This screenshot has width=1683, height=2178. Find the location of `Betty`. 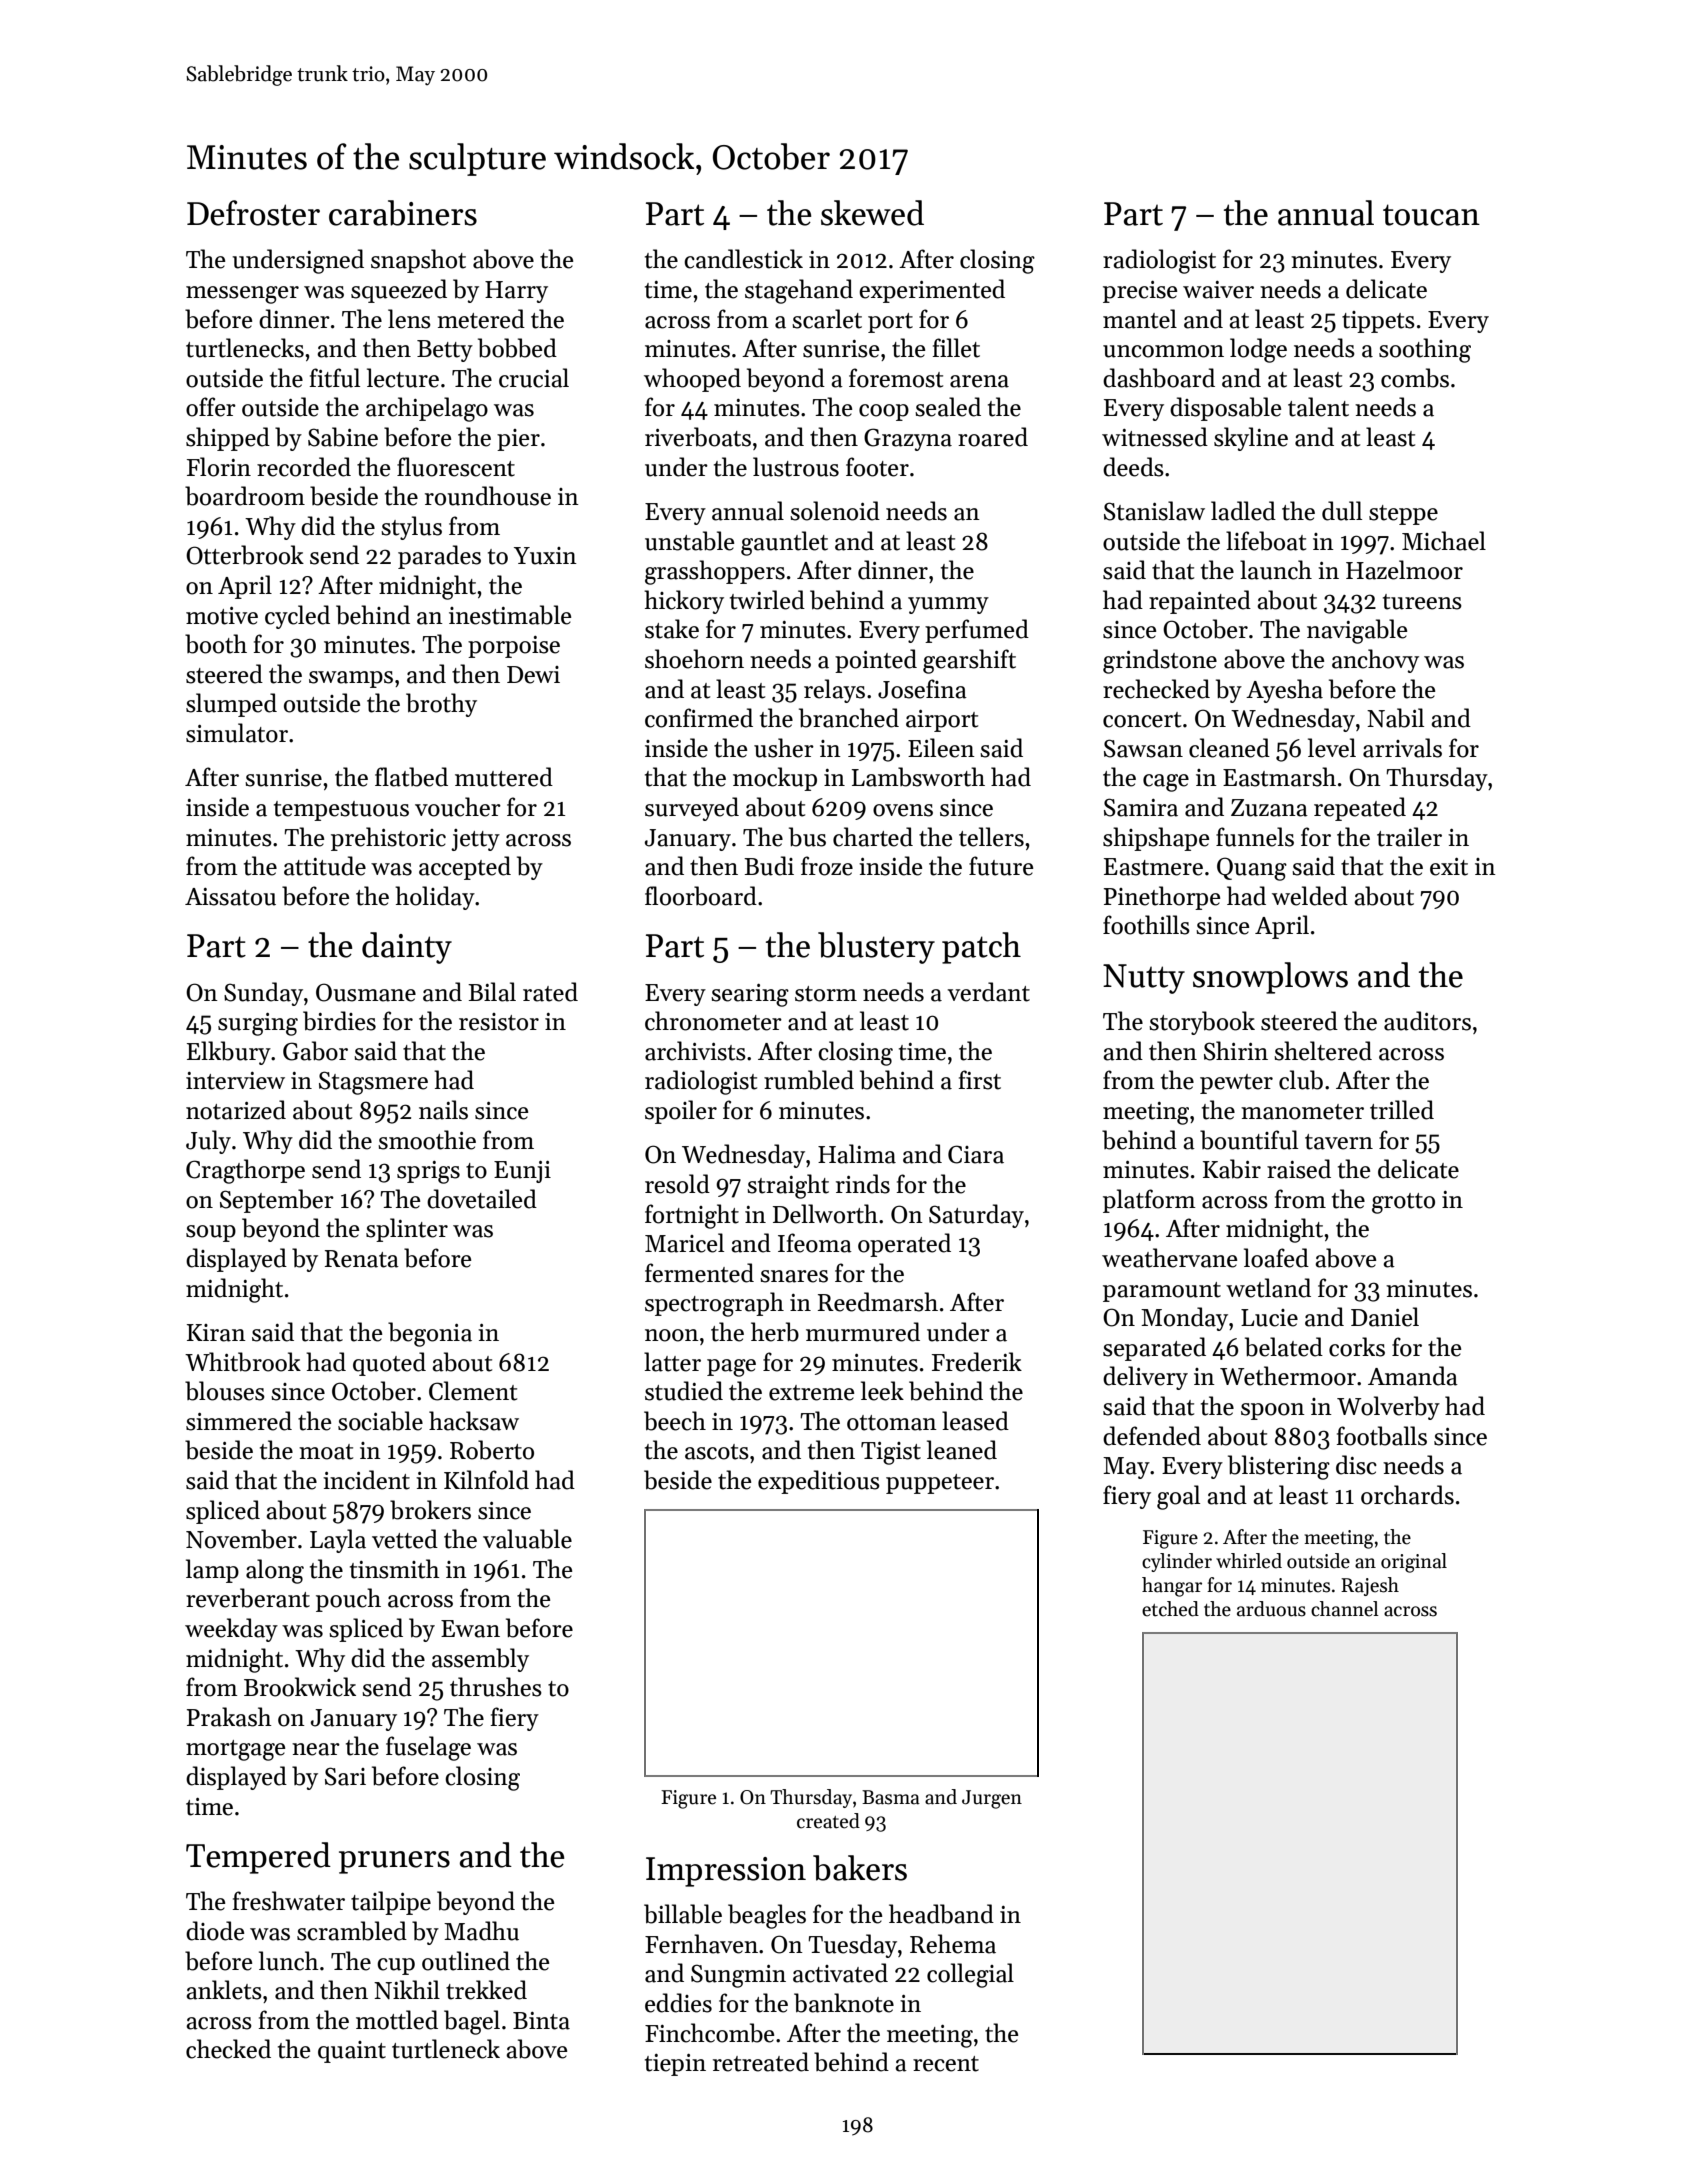

Betty is located at coordinates (445, 351).
